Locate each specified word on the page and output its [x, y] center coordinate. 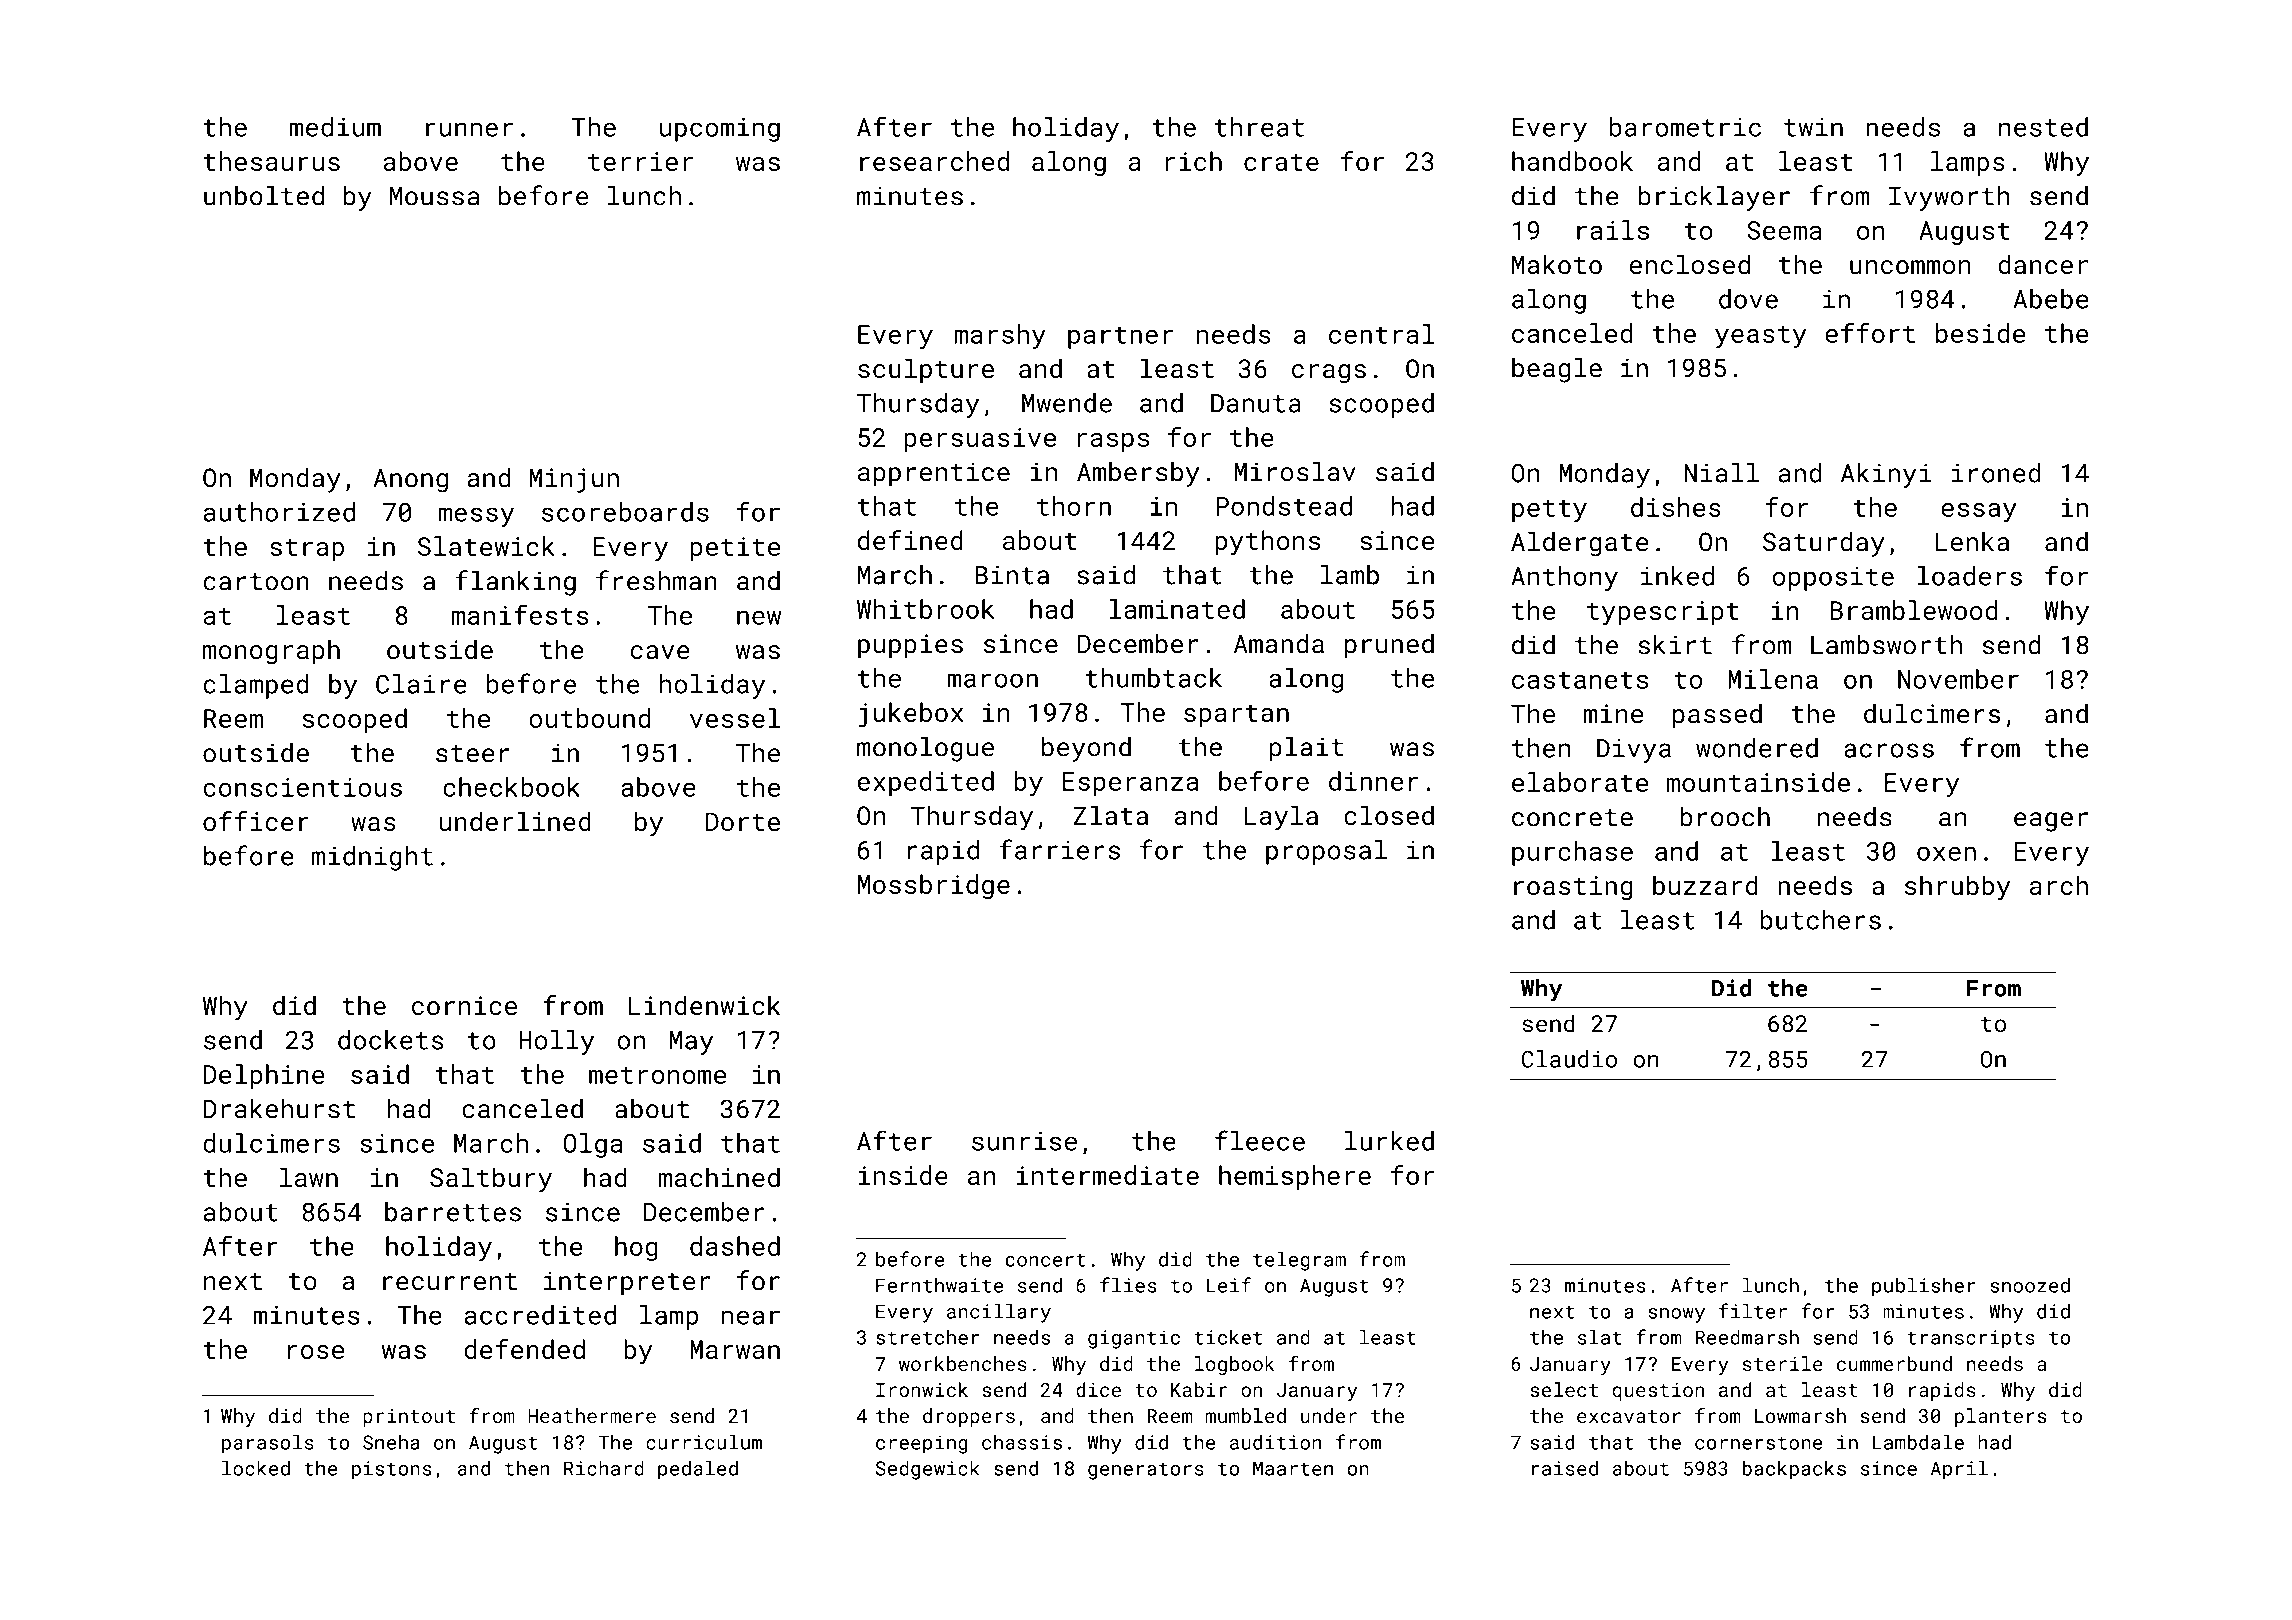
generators [1146, 1471]
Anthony [1564, 578]
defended [524, 1349]
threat [1259, 127]
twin [1813, 127]
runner [469, 129]
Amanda [1279, 643]
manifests [519, 614]
